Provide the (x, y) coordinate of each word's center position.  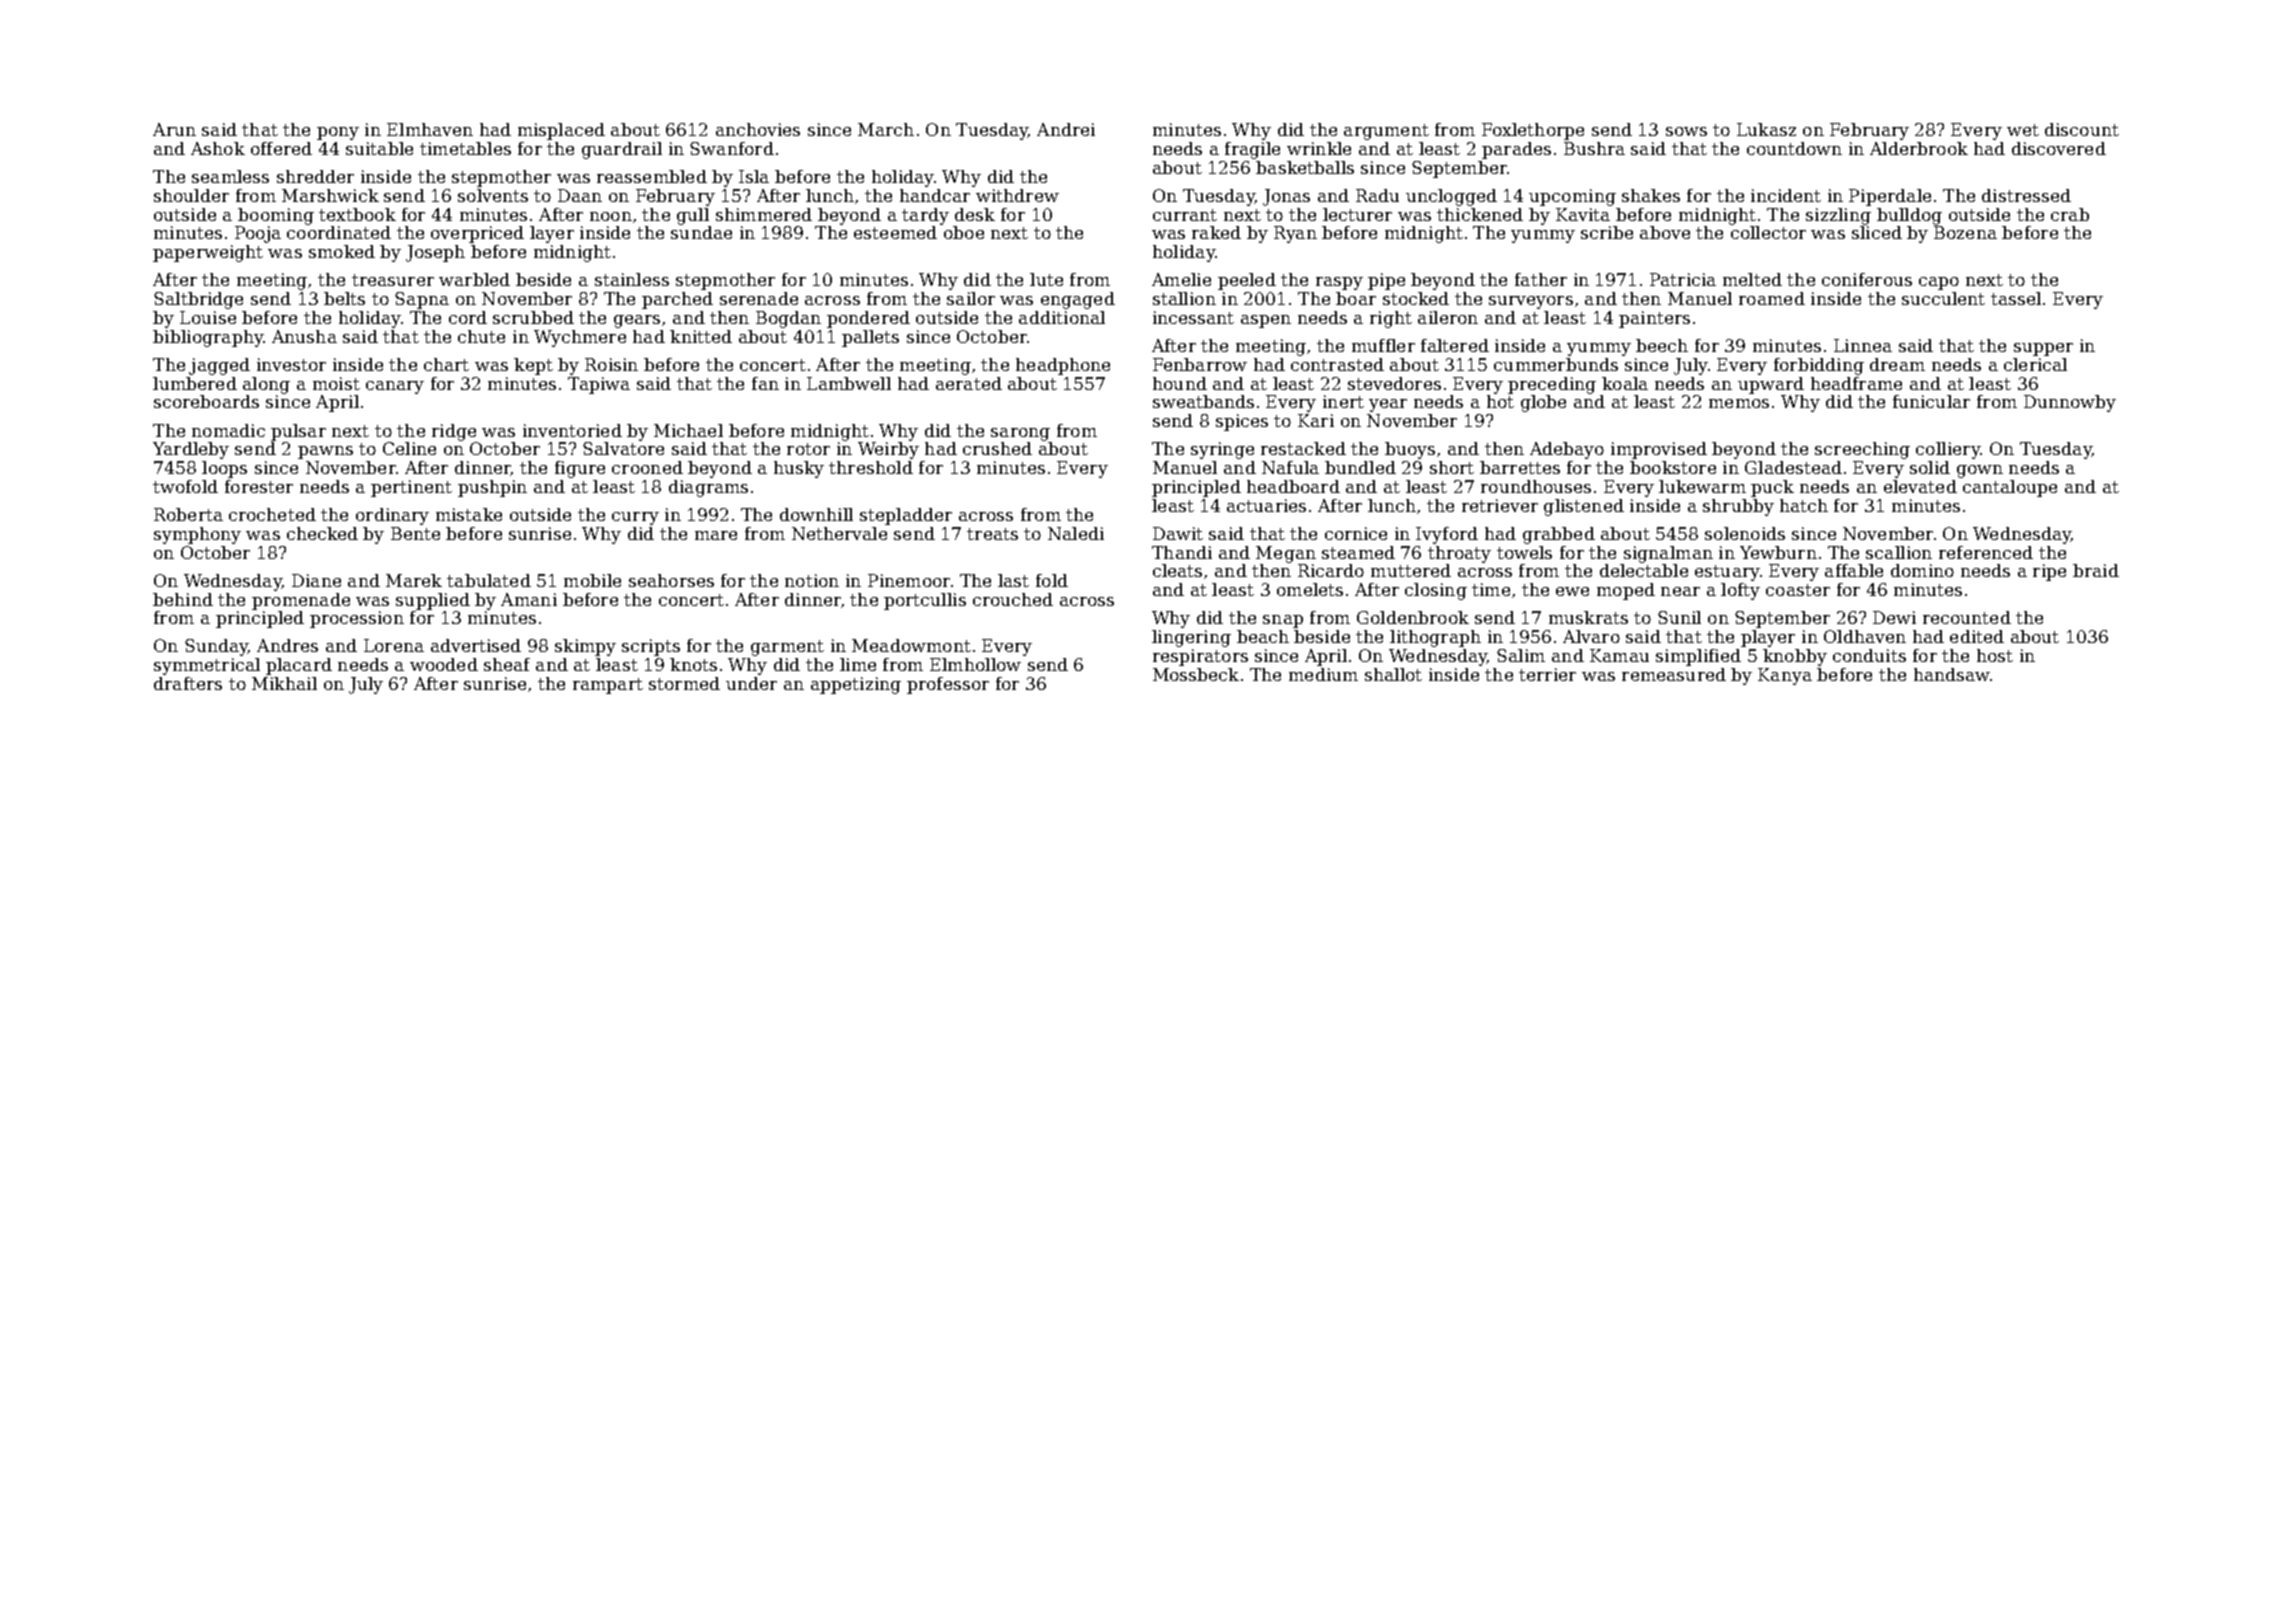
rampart (608, 686)
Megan (1286, 554)
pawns (325, 452)
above (1665, 232)
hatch (1804, 505)
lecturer (1357, 214)
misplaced (561, 131)
